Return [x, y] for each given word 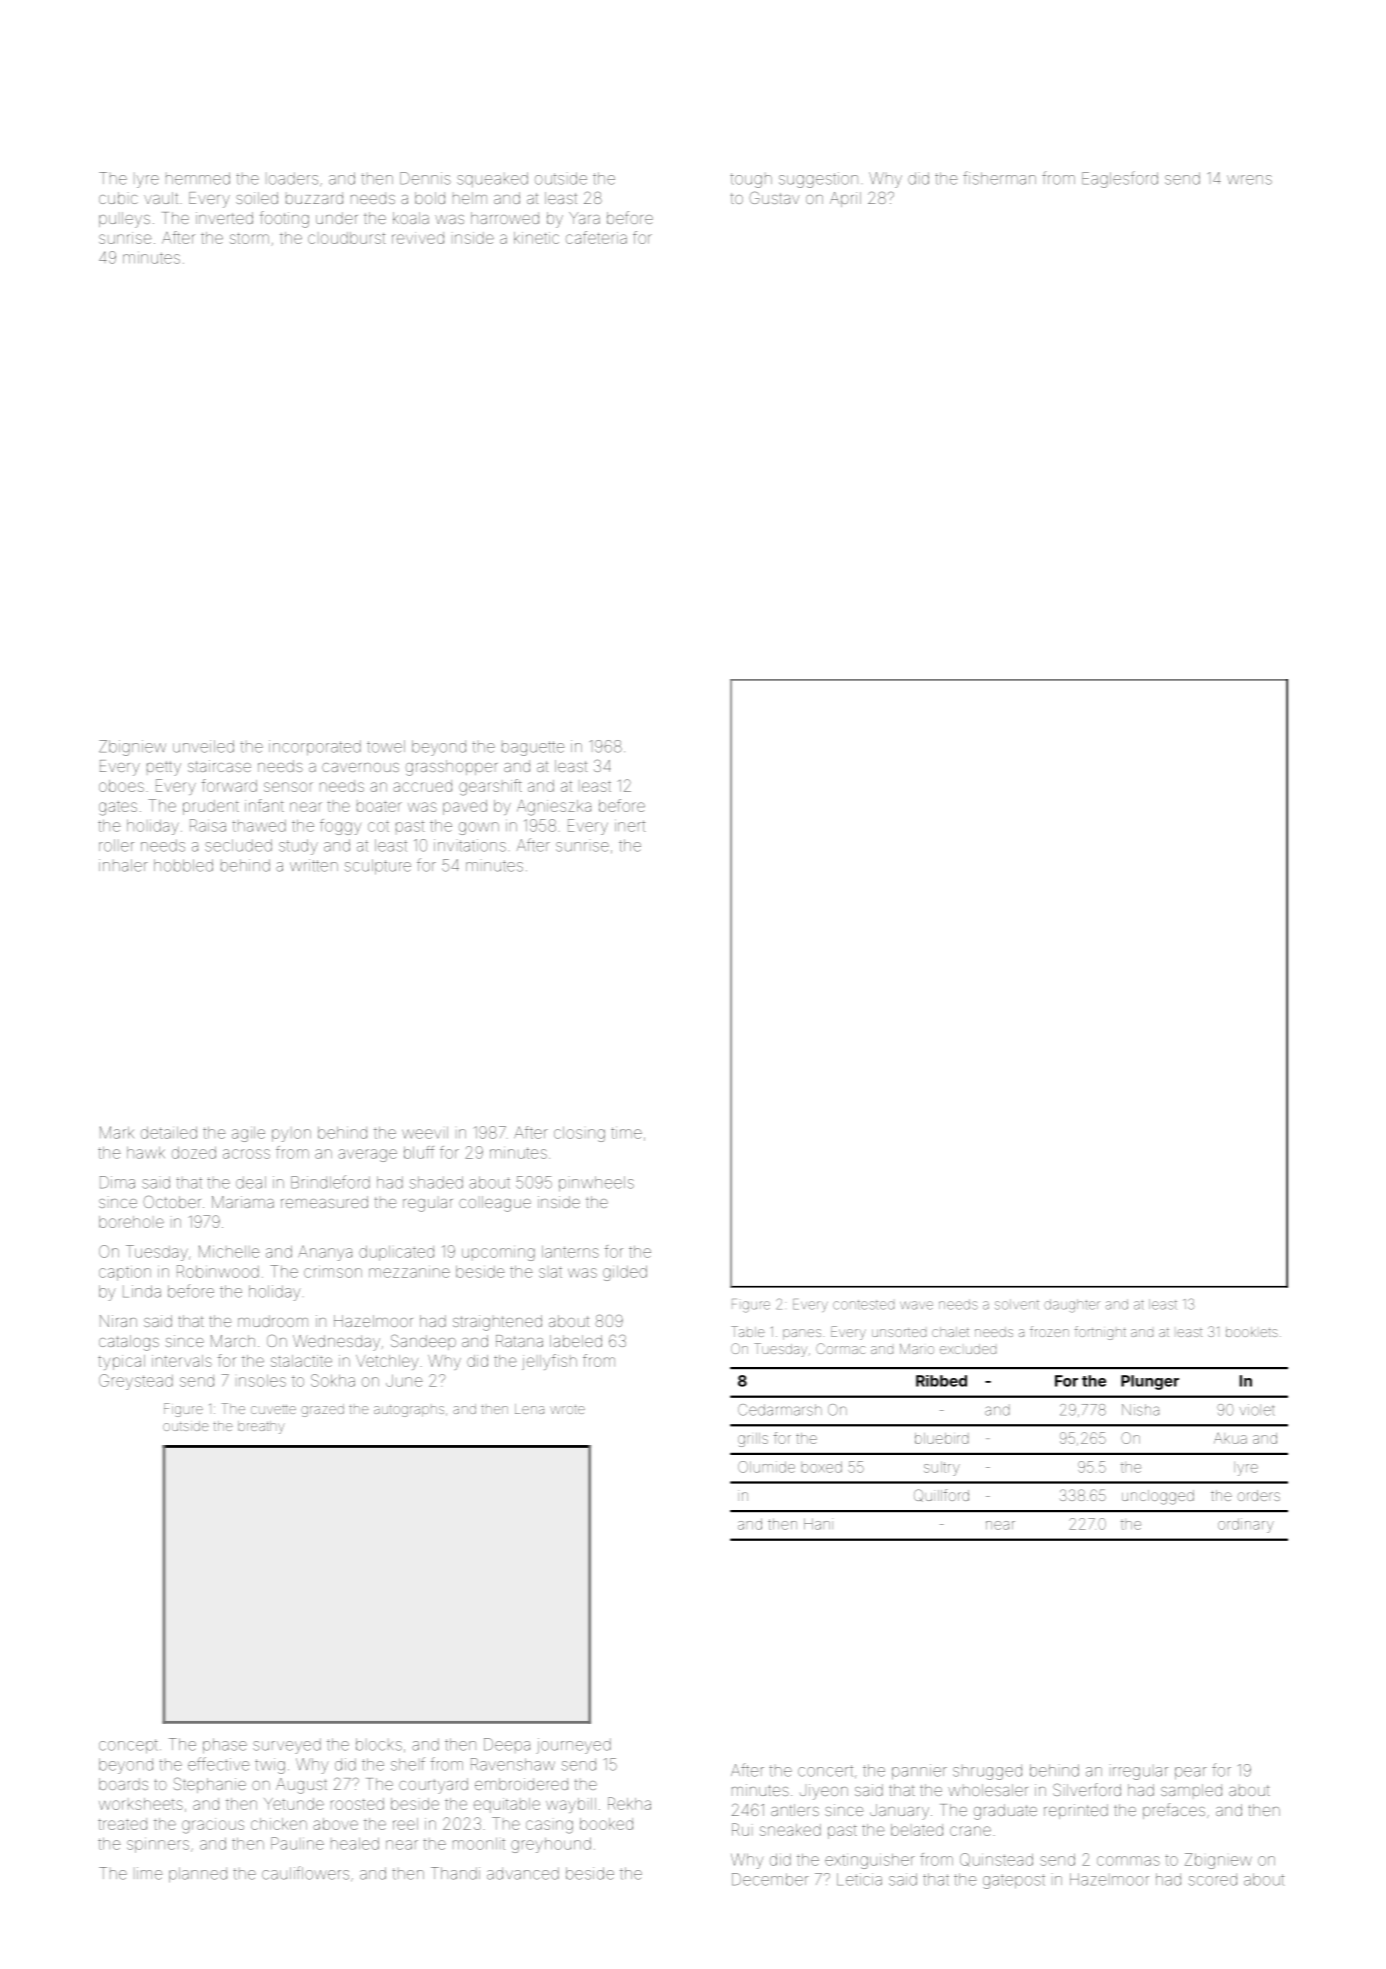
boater [379, 806]
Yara [584, 218]
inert [630, 825]
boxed [821, 1467]
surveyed [287, 1746]
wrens [1249, 180]
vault [161, 198]
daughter [1072, 1306]
